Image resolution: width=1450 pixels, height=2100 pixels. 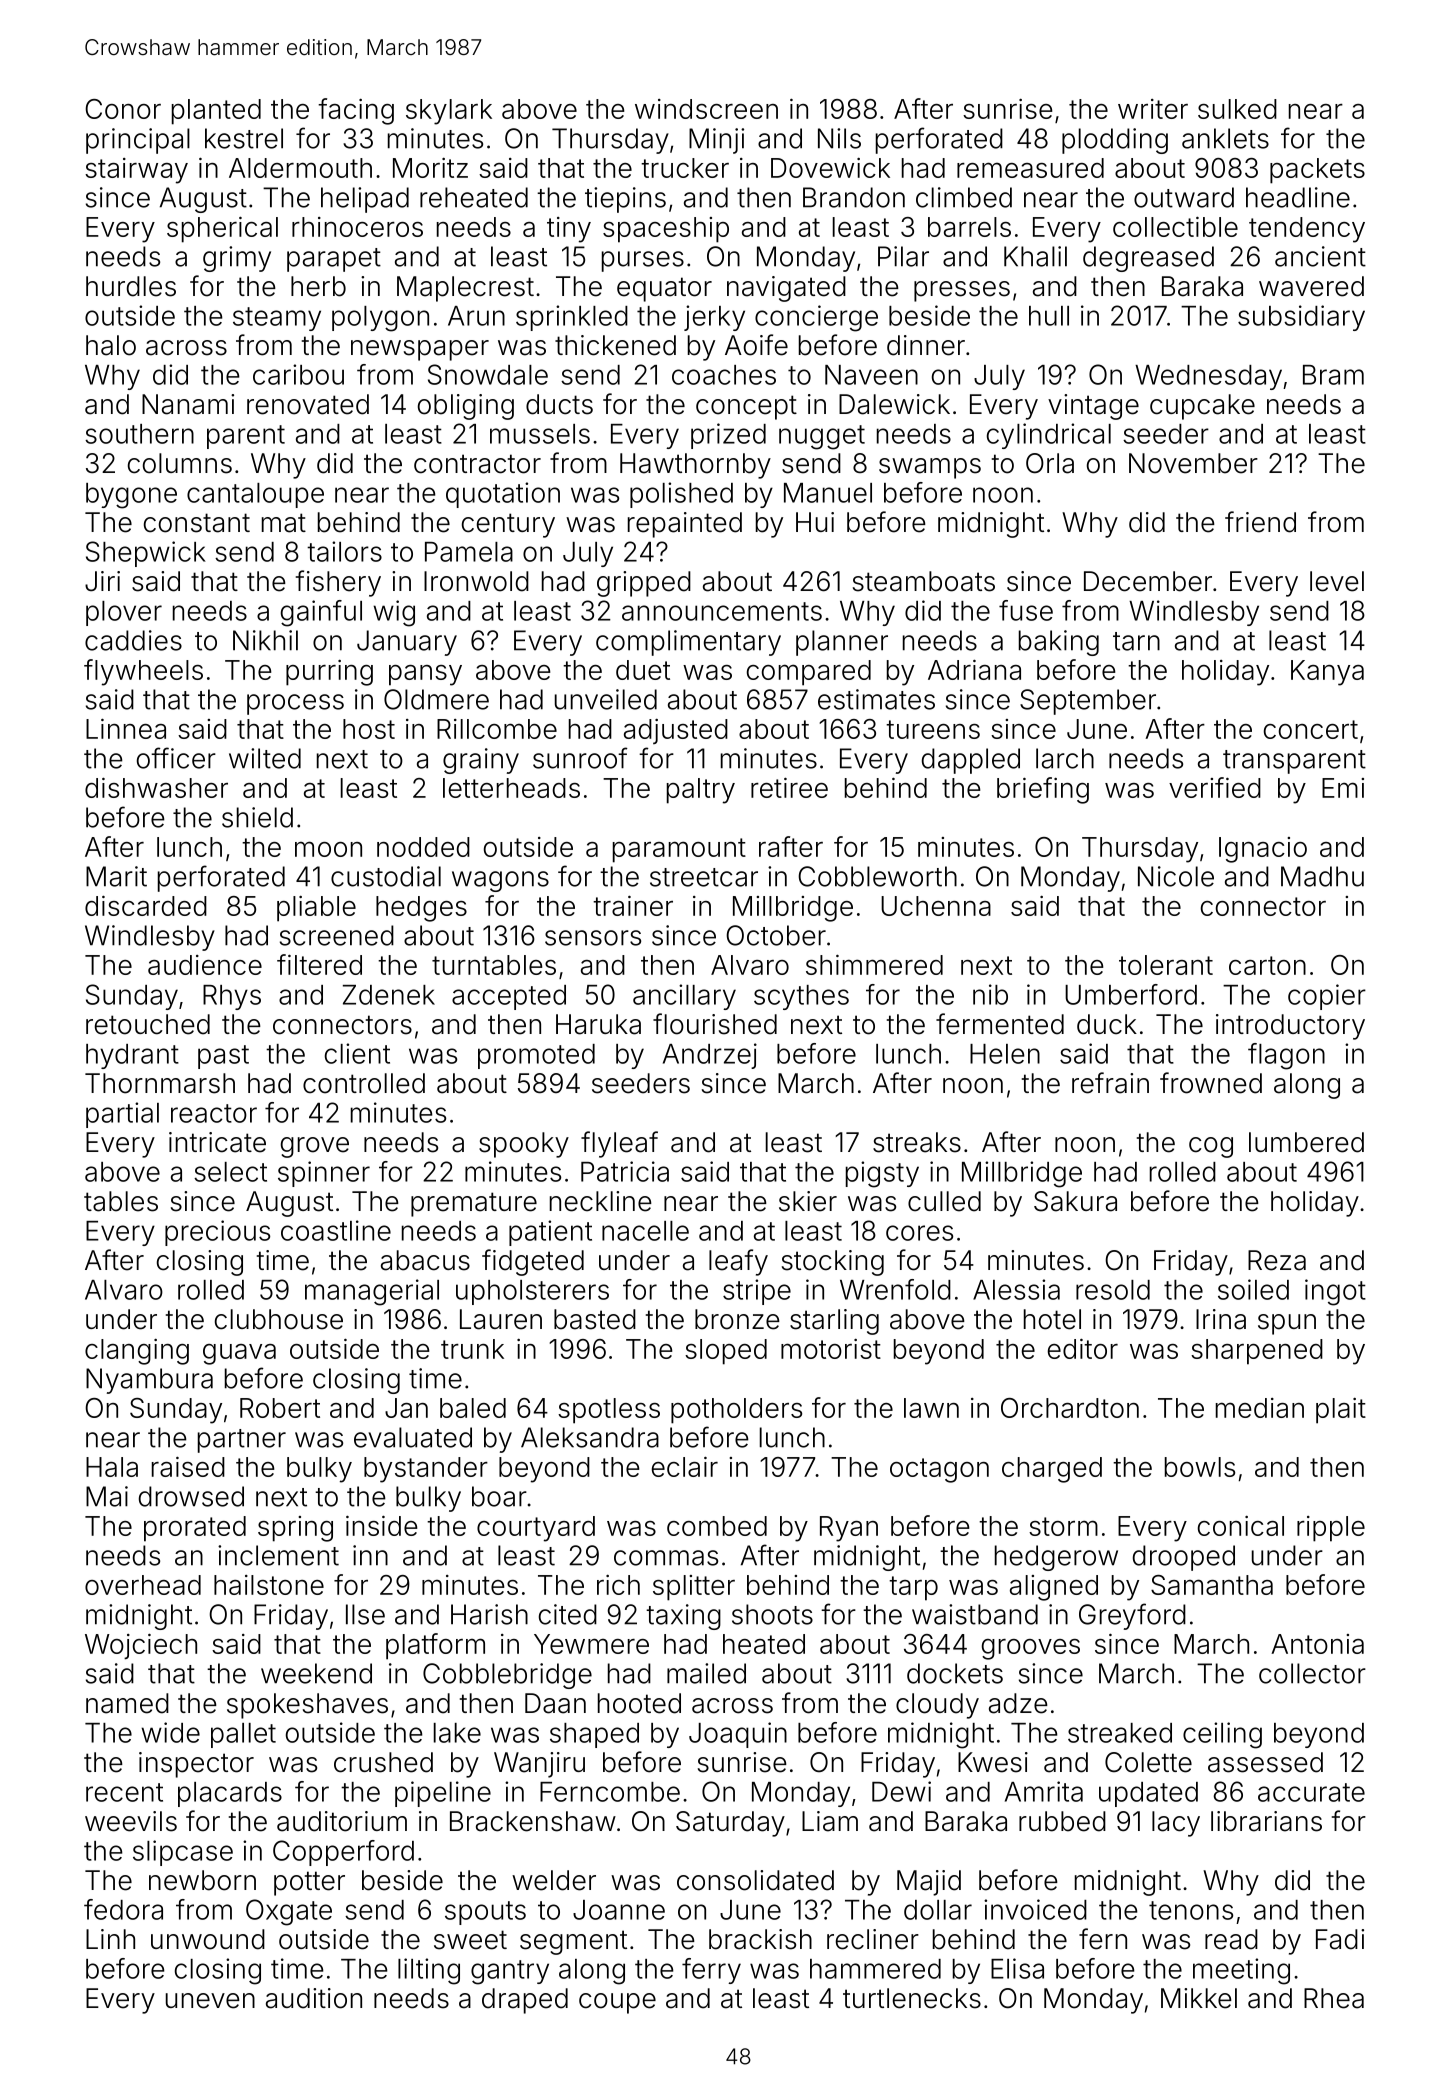 What do you see at coordinates (126, 729) in the document?
I see `Linnea` at bounding box center [126, 729].
